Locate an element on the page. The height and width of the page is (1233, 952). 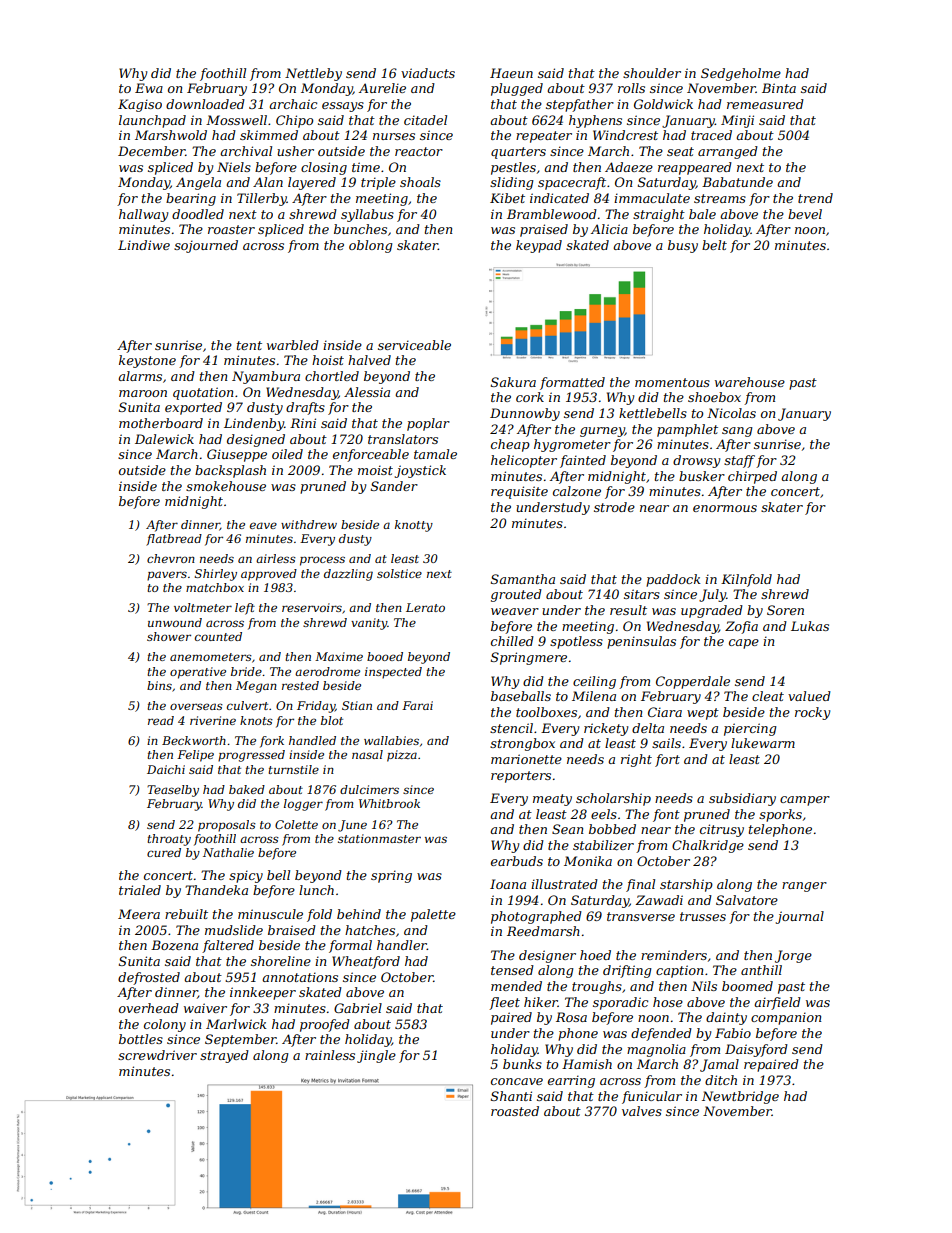
bins is located at coordinates (159, 685).
